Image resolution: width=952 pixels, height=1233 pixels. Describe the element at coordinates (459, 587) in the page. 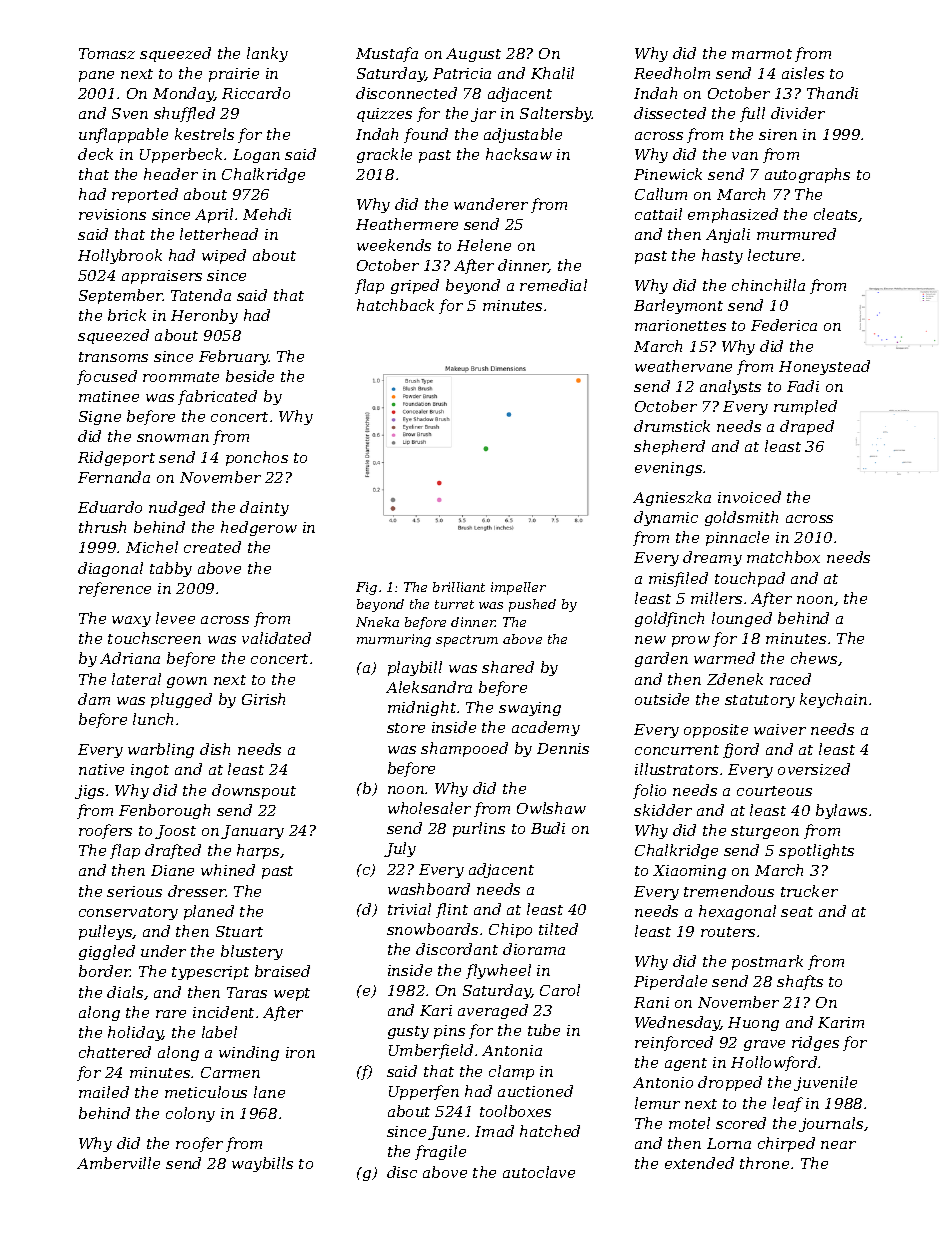

I see `brilliant` at that location.
